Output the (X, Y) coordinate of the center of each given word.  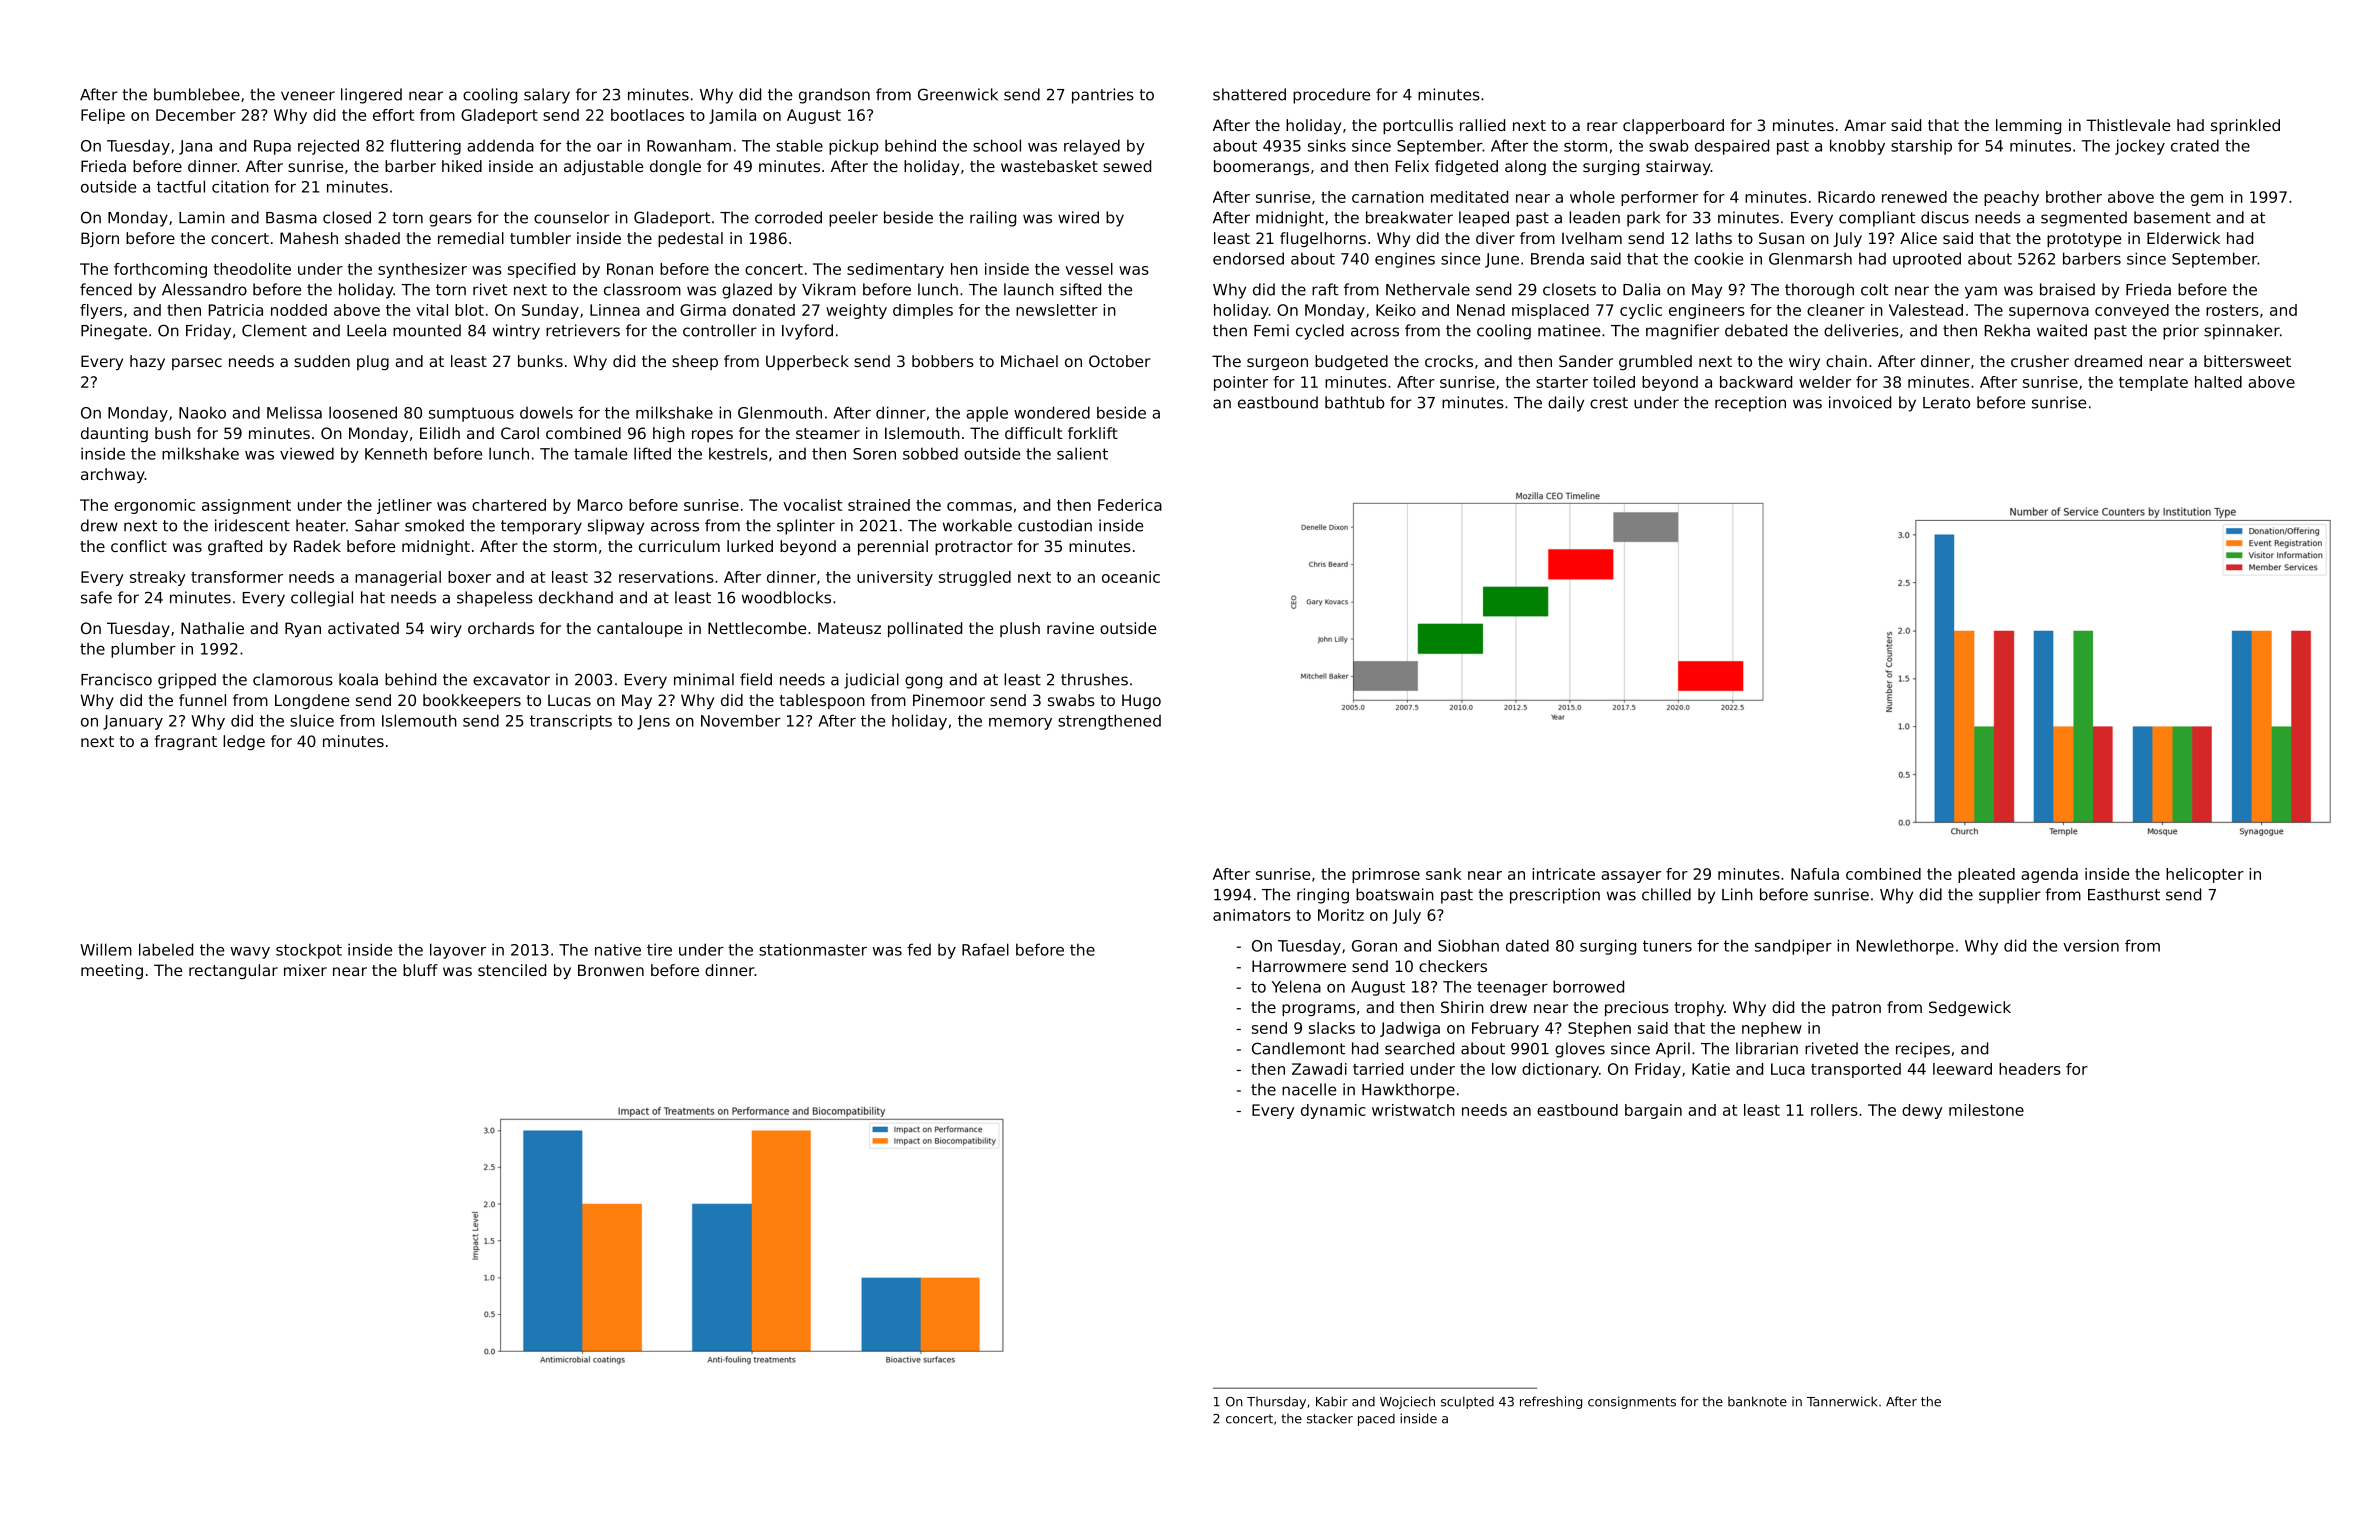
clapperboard (1673, 126)
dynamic (1333, 1111)
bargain (1653, 1111)
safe (96, 597)
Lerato (1946, 403)
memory (1020, 724)
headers (2030, 1069)
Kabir (1332, 1401)
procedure (1331, 96)
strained (879, 505)
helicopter (2205, 875)
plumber (143, 650)
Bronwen (611, 970)
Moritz (1341, 915)
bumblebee (197, 94)
